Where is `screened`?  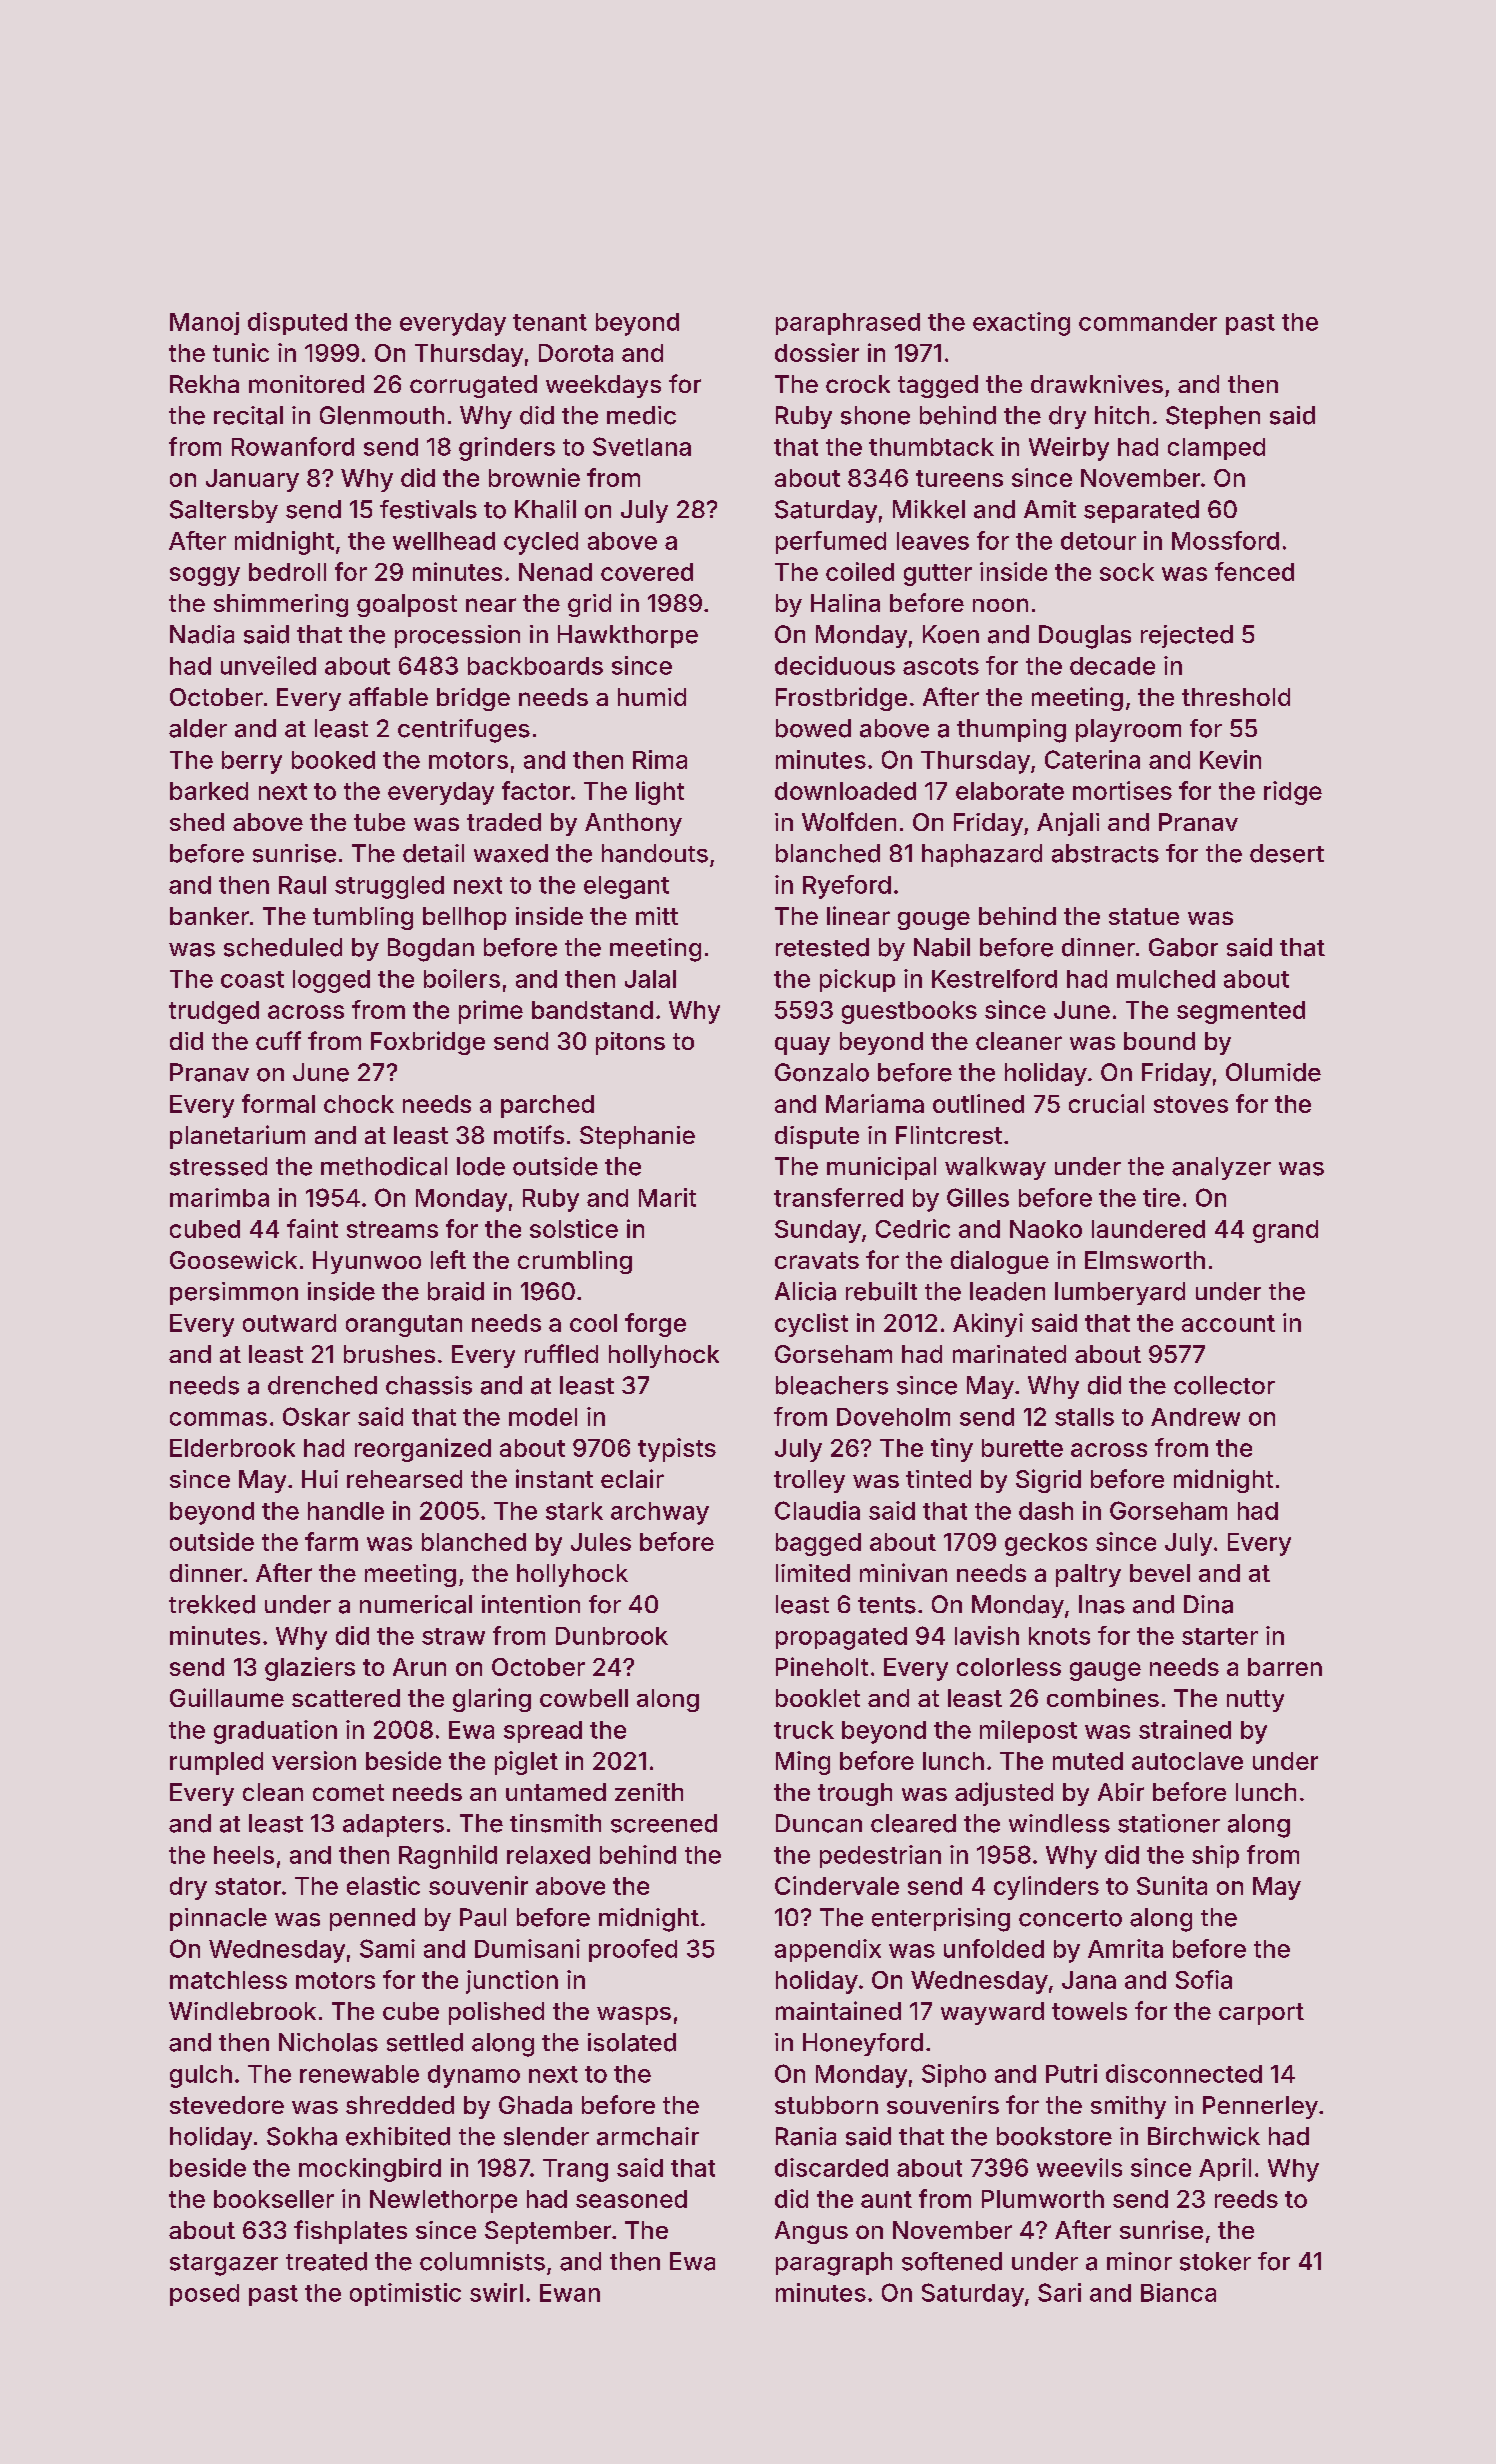 screened is located at coordinates (664, 1823).
